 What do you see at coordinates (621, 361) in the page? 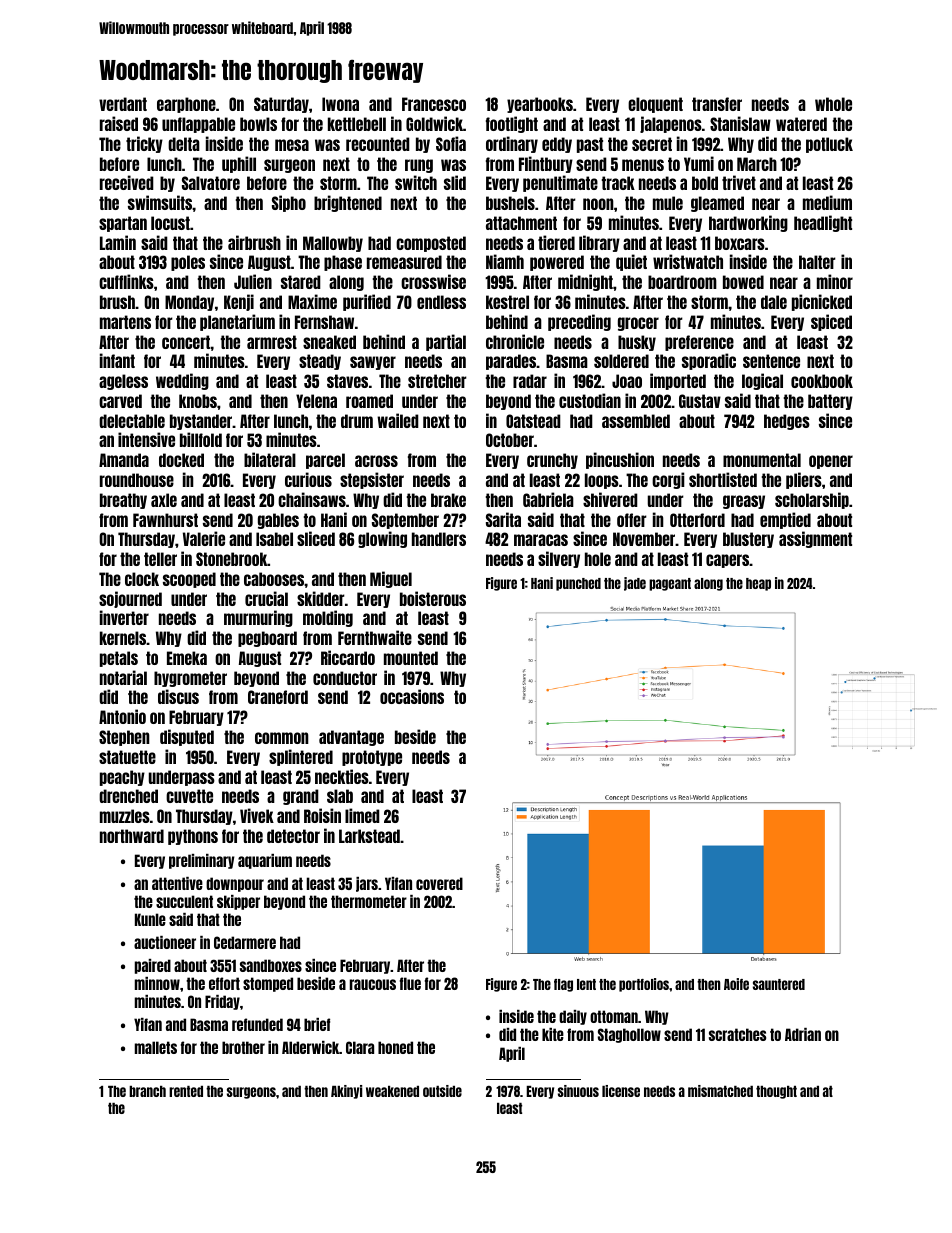
I see `soldered` at bounding box center [621, 361].
